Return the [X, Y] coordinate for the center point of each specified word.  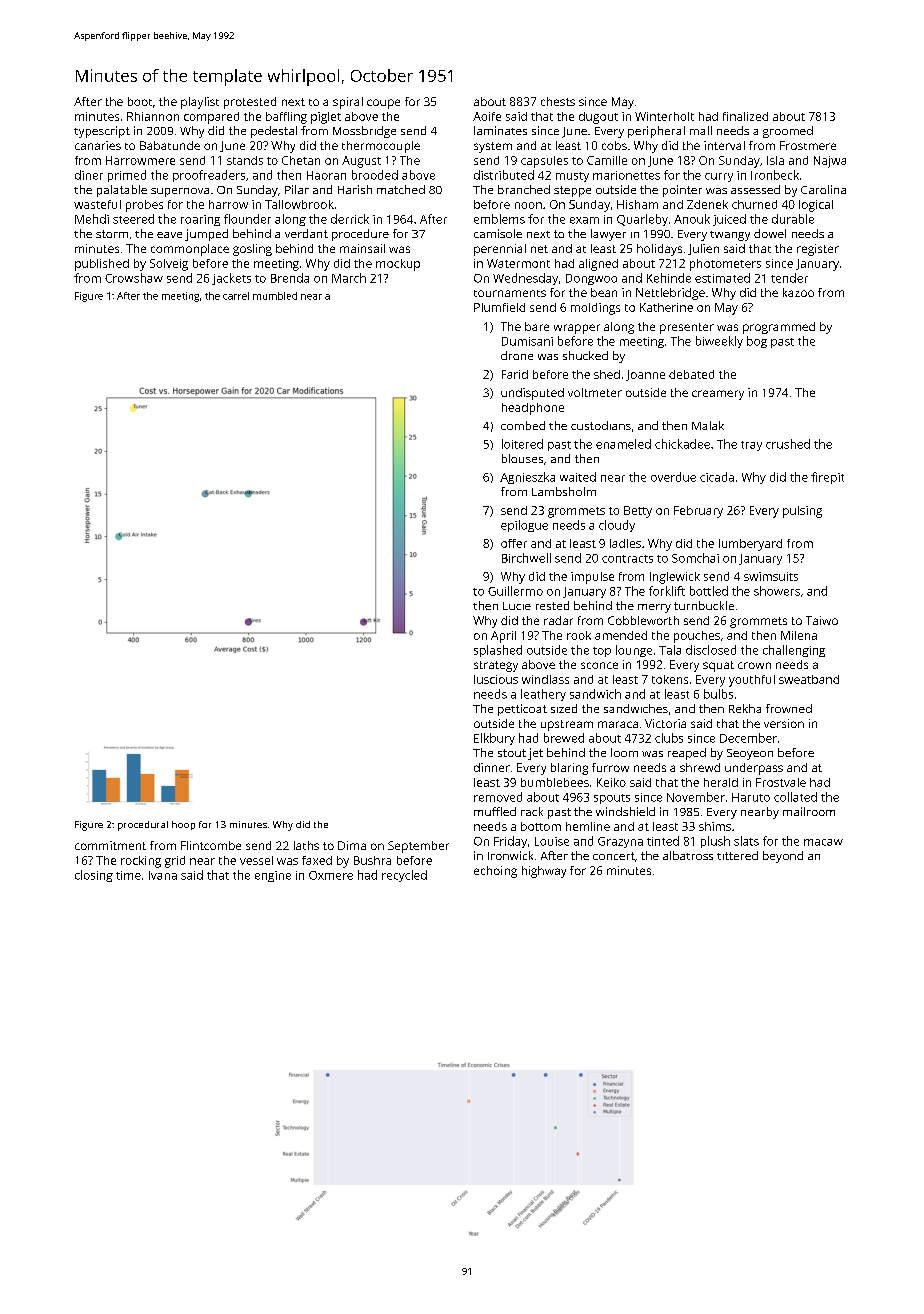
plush [715, 842]
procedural [143, 826]
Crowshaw [134, 278]
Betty [638, 512]
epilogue [524, 526]
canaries [98, 145]
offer [514, 543]
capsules [544, 162]
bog [757, 342]
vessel [256, 860]
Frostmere [808, 145]
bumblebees [555, 782]
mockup [398, 265]
